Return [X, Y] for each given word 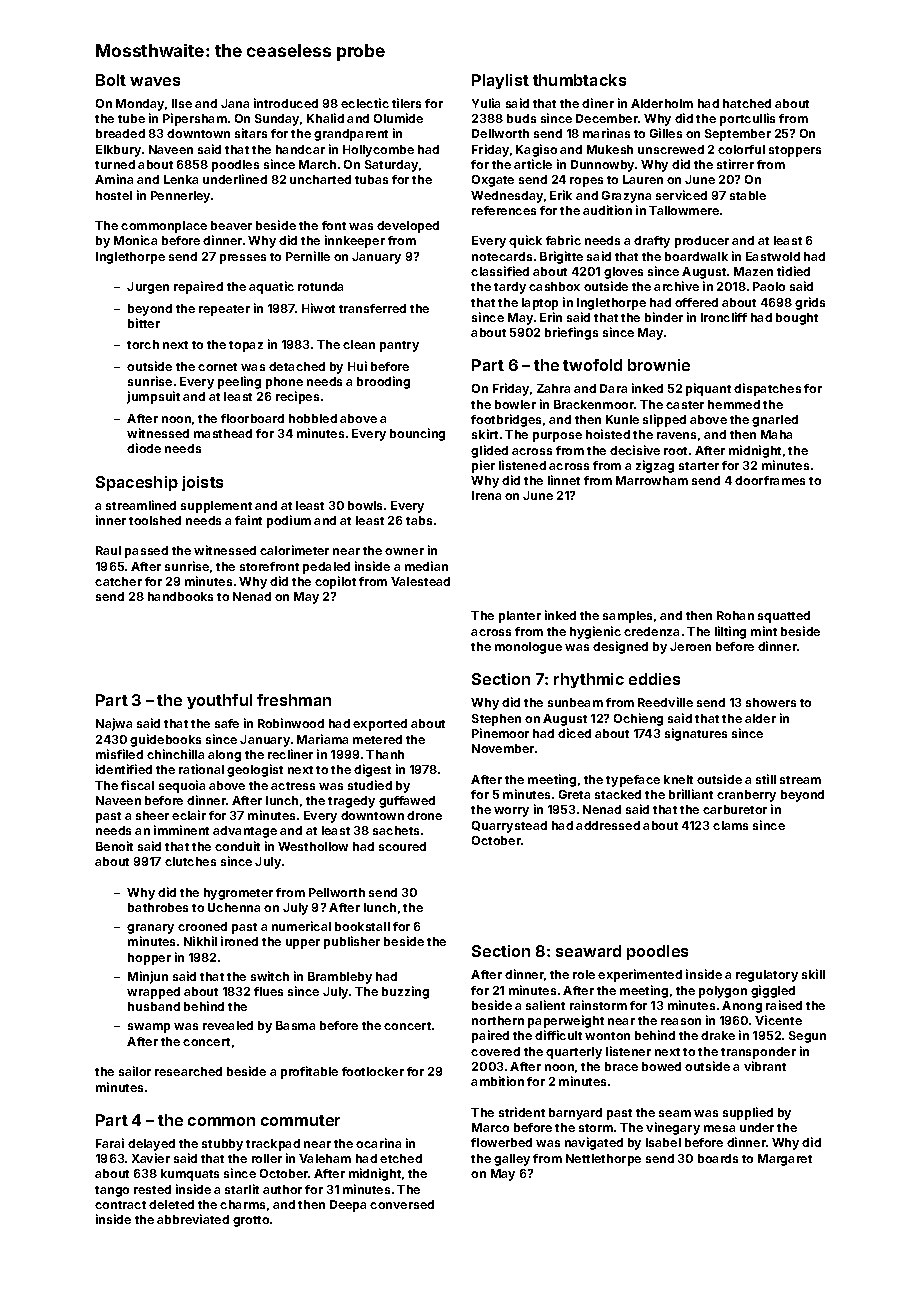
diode [144, 448]
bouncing [417, 434]
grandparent [351, 135]
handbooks [180, 596]
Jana [235, 103]
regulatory [767, 976]
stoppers [795, 151]
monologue [528, 648]
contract [120, 1205]
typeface [633, 781]
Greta [574, 794]
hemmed [734, 404]
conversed [402, 1204]
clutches [190, 861]
